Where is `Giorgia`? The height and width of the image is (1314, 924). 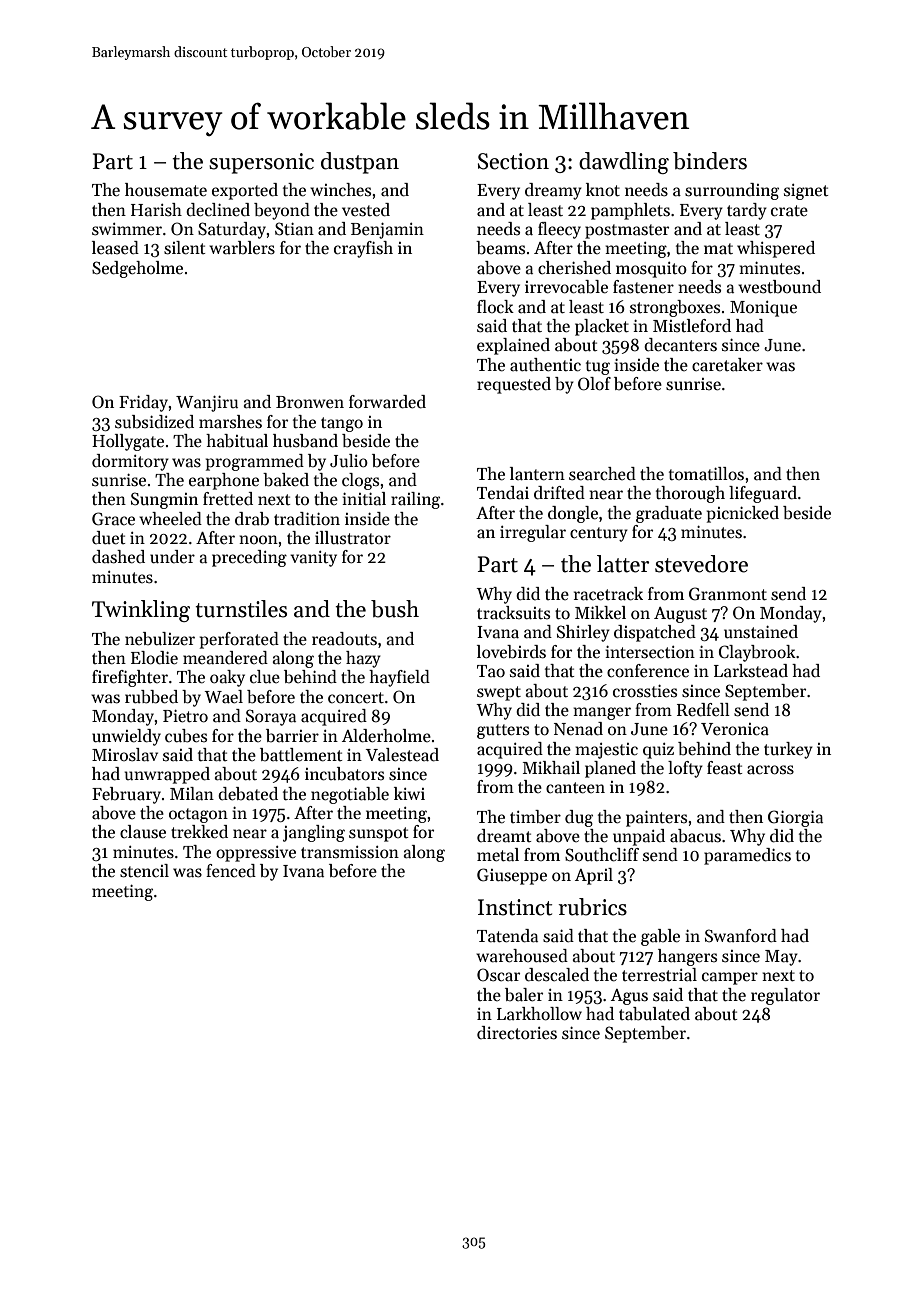 Giorgia is located at coordinates (795, 818).
